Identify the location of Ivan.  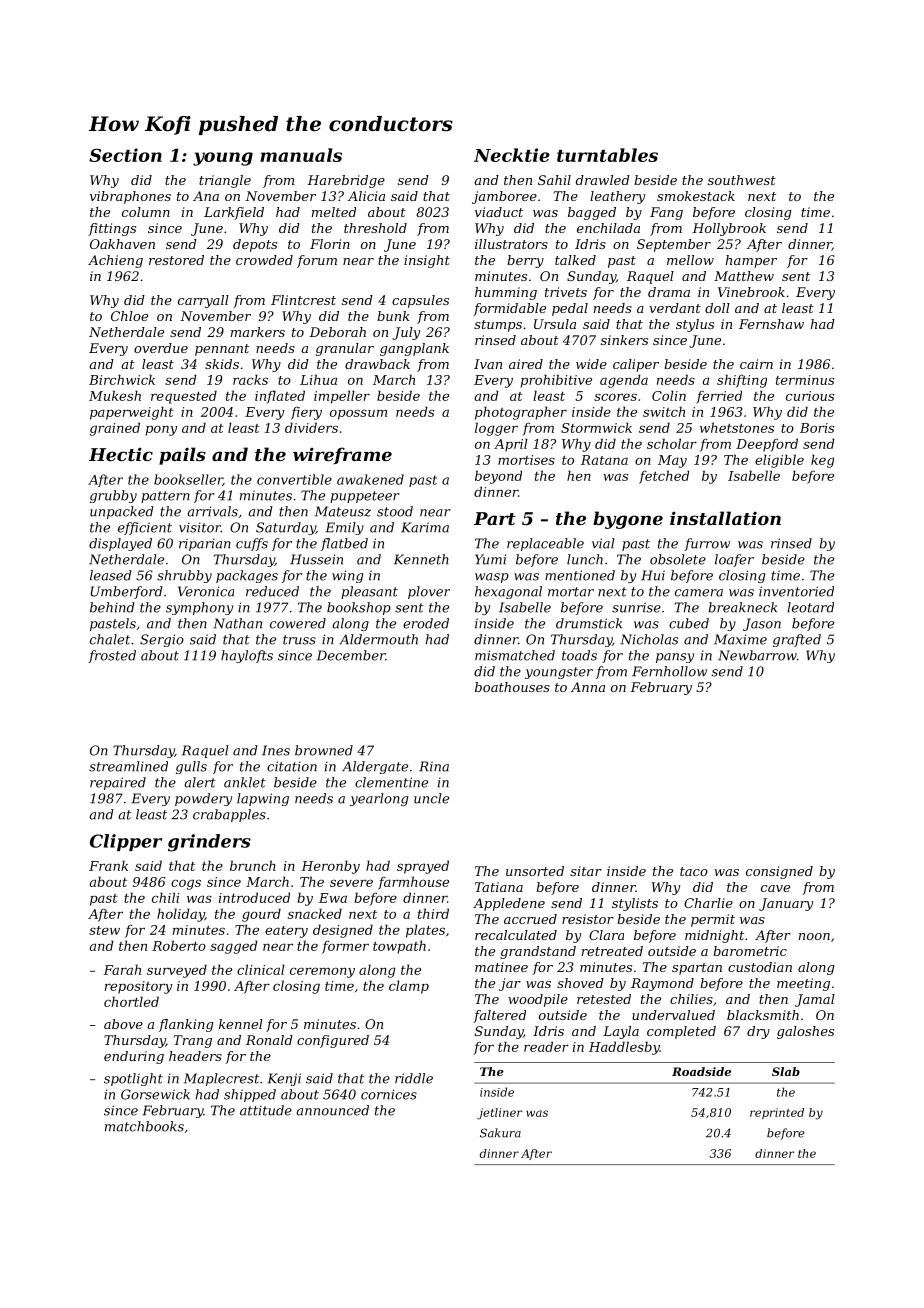
(488, 364).
